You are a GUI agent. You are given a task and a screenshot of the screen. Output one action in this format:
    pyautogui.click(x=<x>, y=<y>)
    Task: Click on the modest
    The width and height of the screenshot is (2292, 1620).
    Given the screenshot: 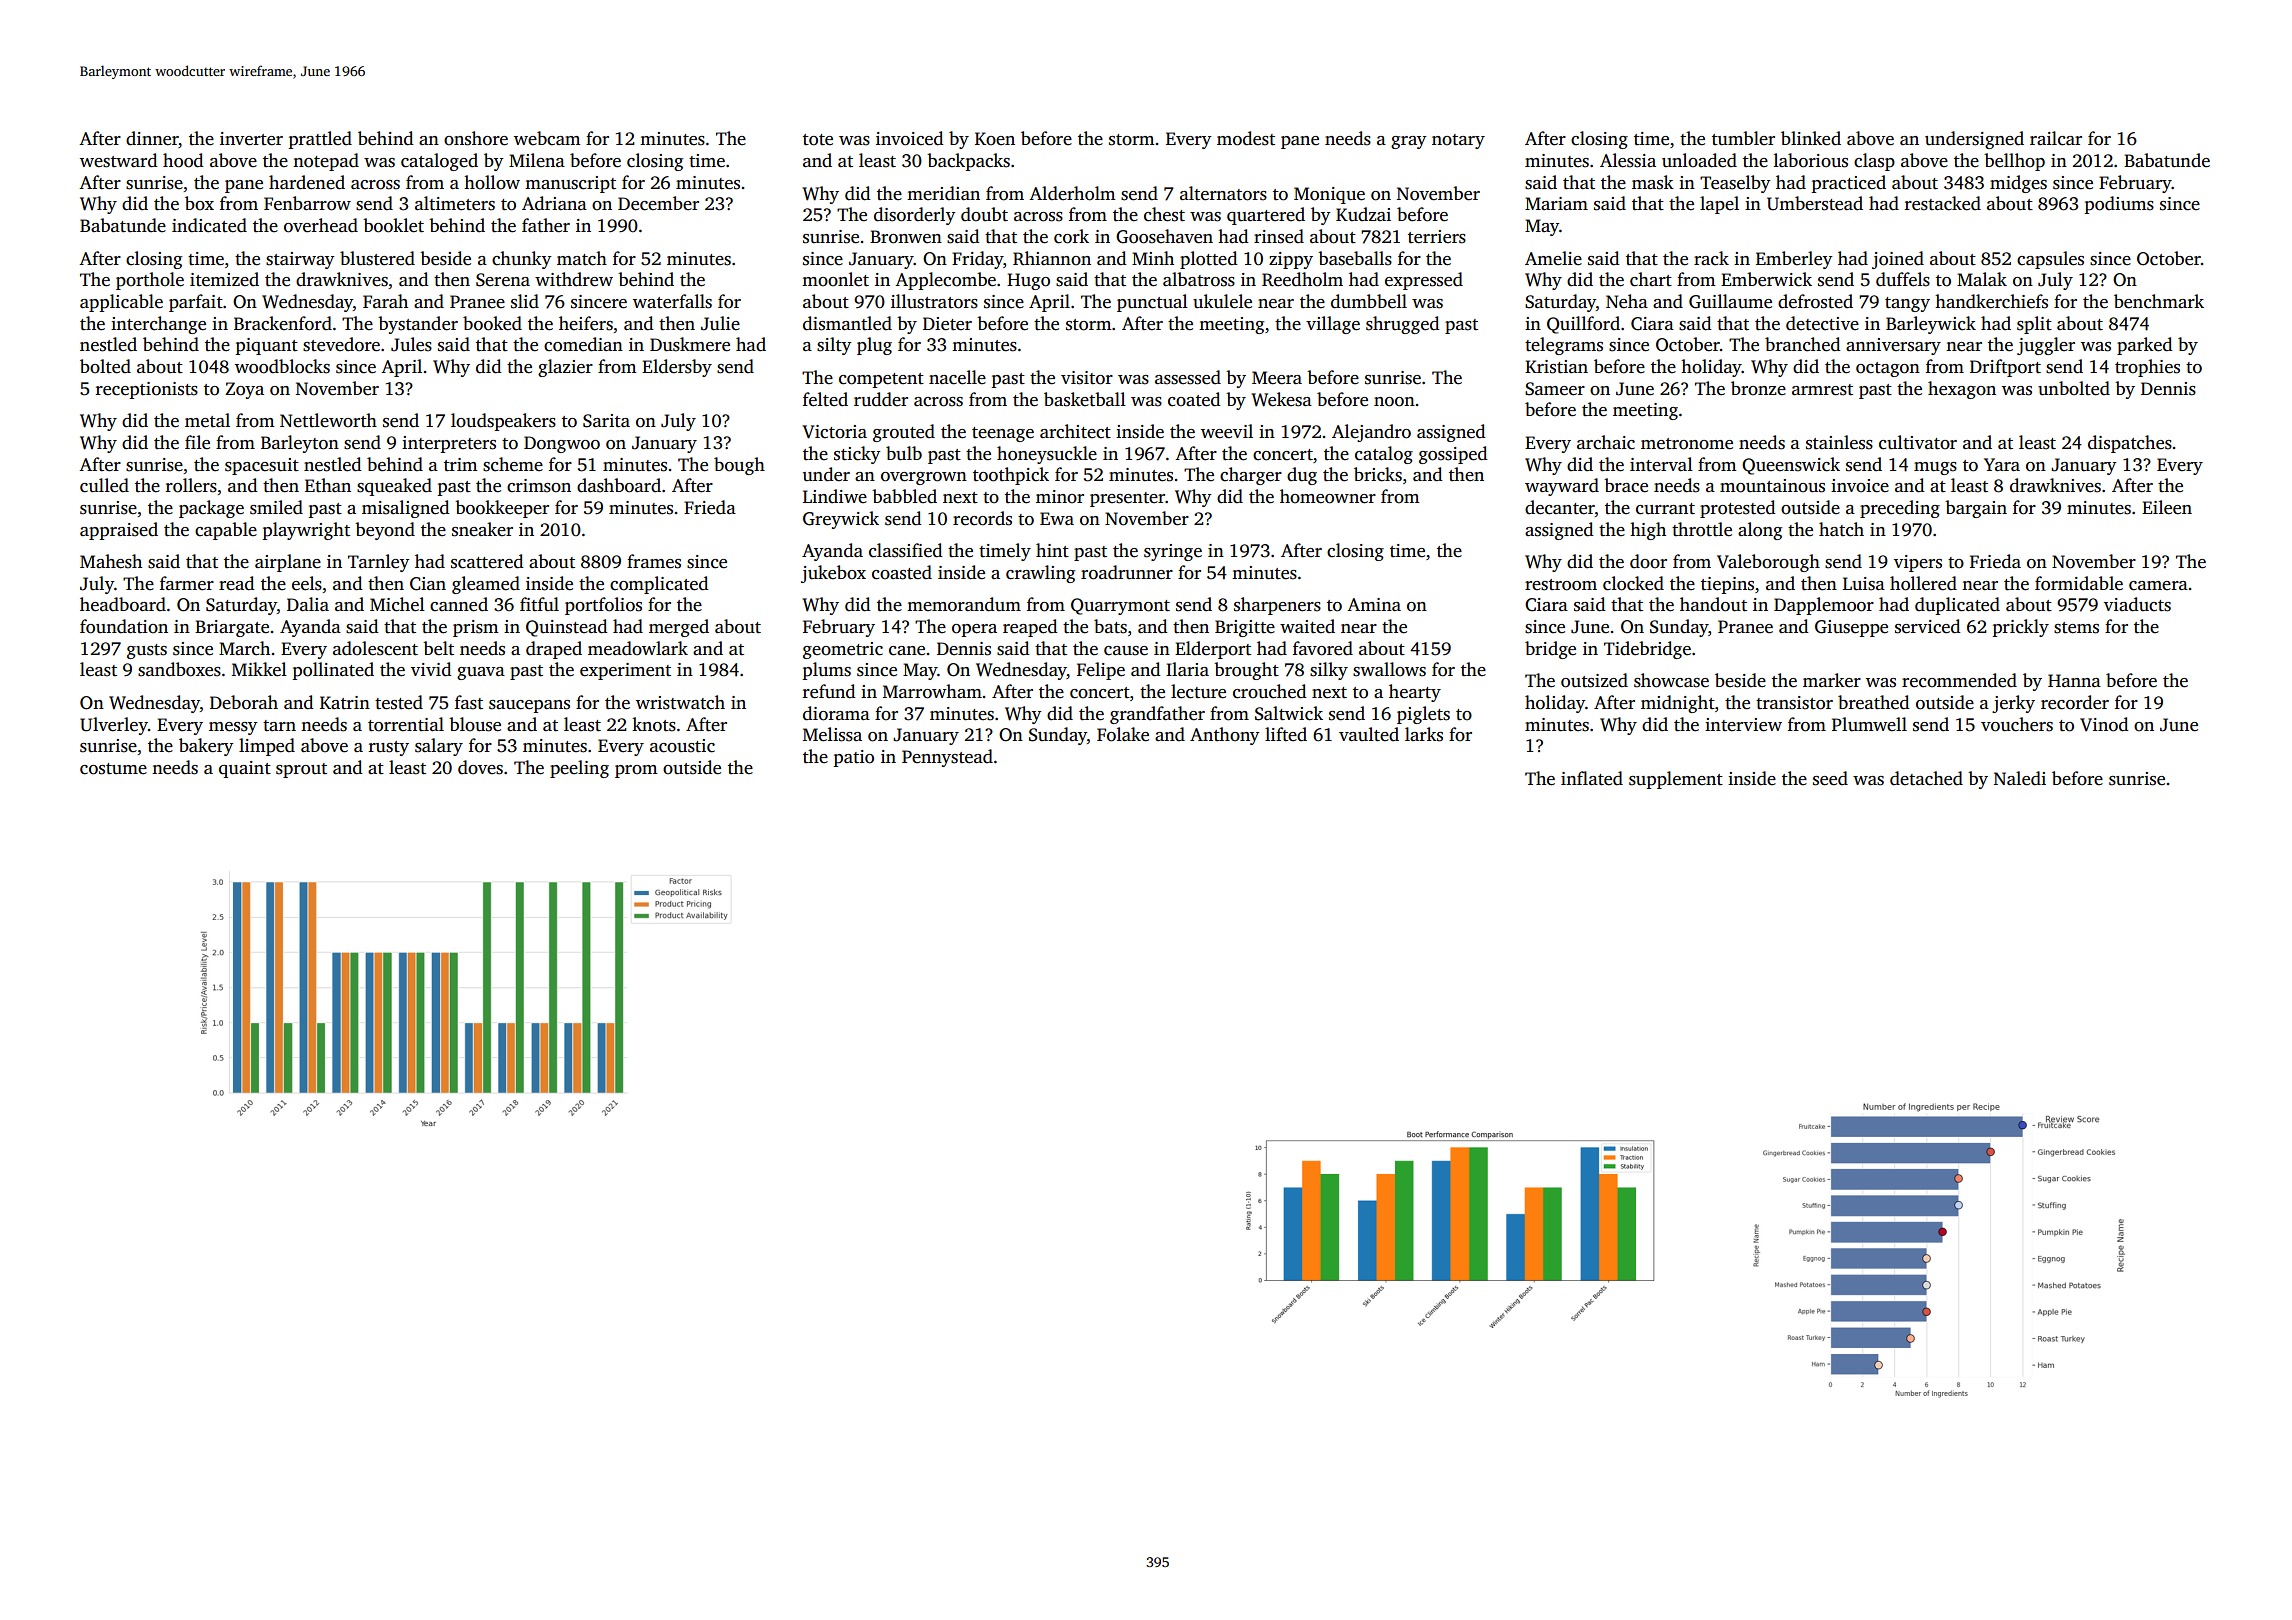 What is the action you would take?
    pyautogui.click(x=1246, y=138)
